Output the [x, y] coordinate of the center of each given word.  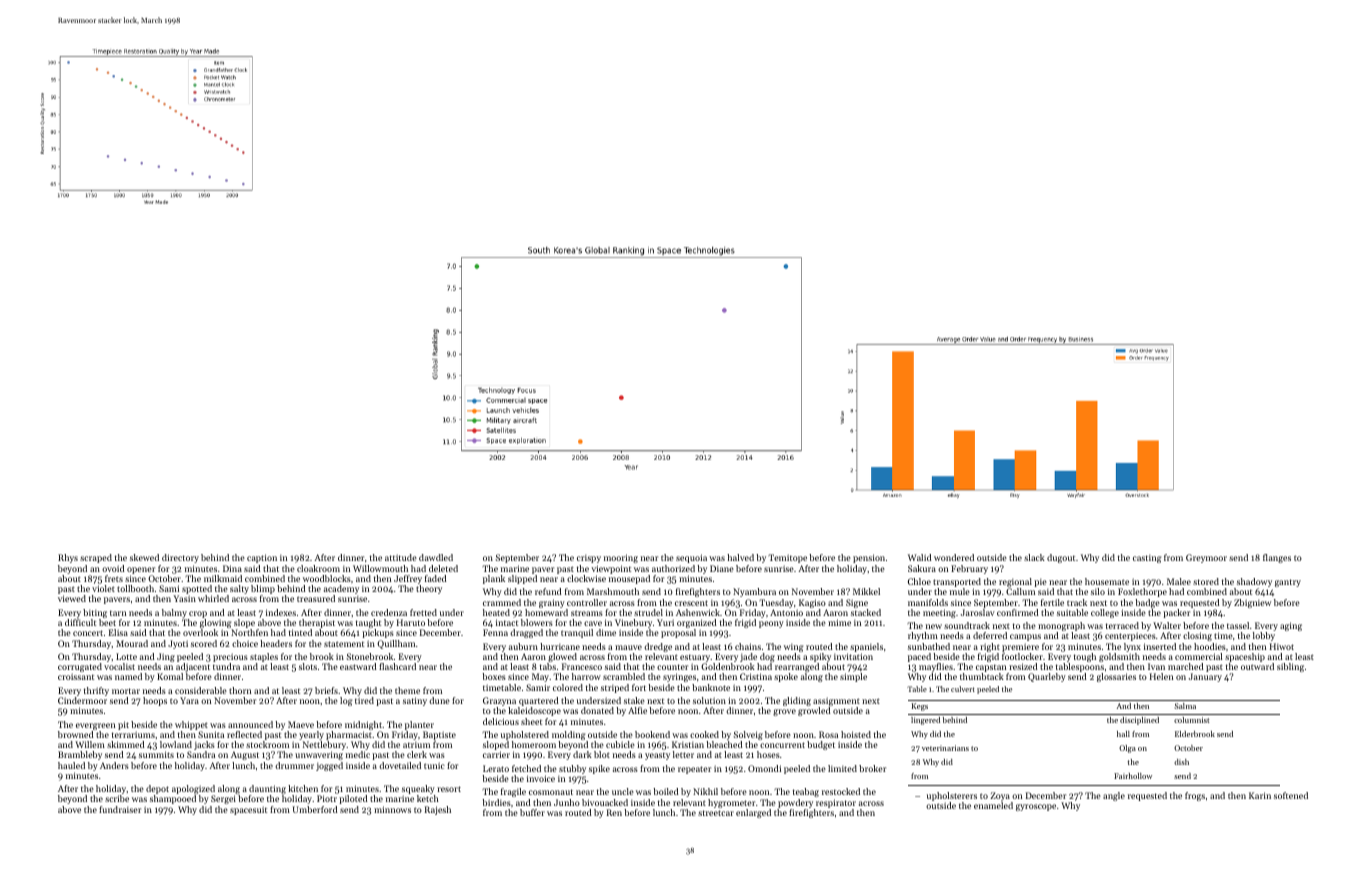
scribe [117, 798]
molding [568, 735]
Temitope [787, 558]
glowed [562, 657]
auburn [523, 646]
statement [344, 644]
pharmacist [349, 735]
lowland [176, 744]
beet [107, 622]
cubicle [620, 744]
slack [1034, 557]
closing [1197, 636]
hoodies [1210, 646]
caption [262, 558]
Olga [1127, 749]
